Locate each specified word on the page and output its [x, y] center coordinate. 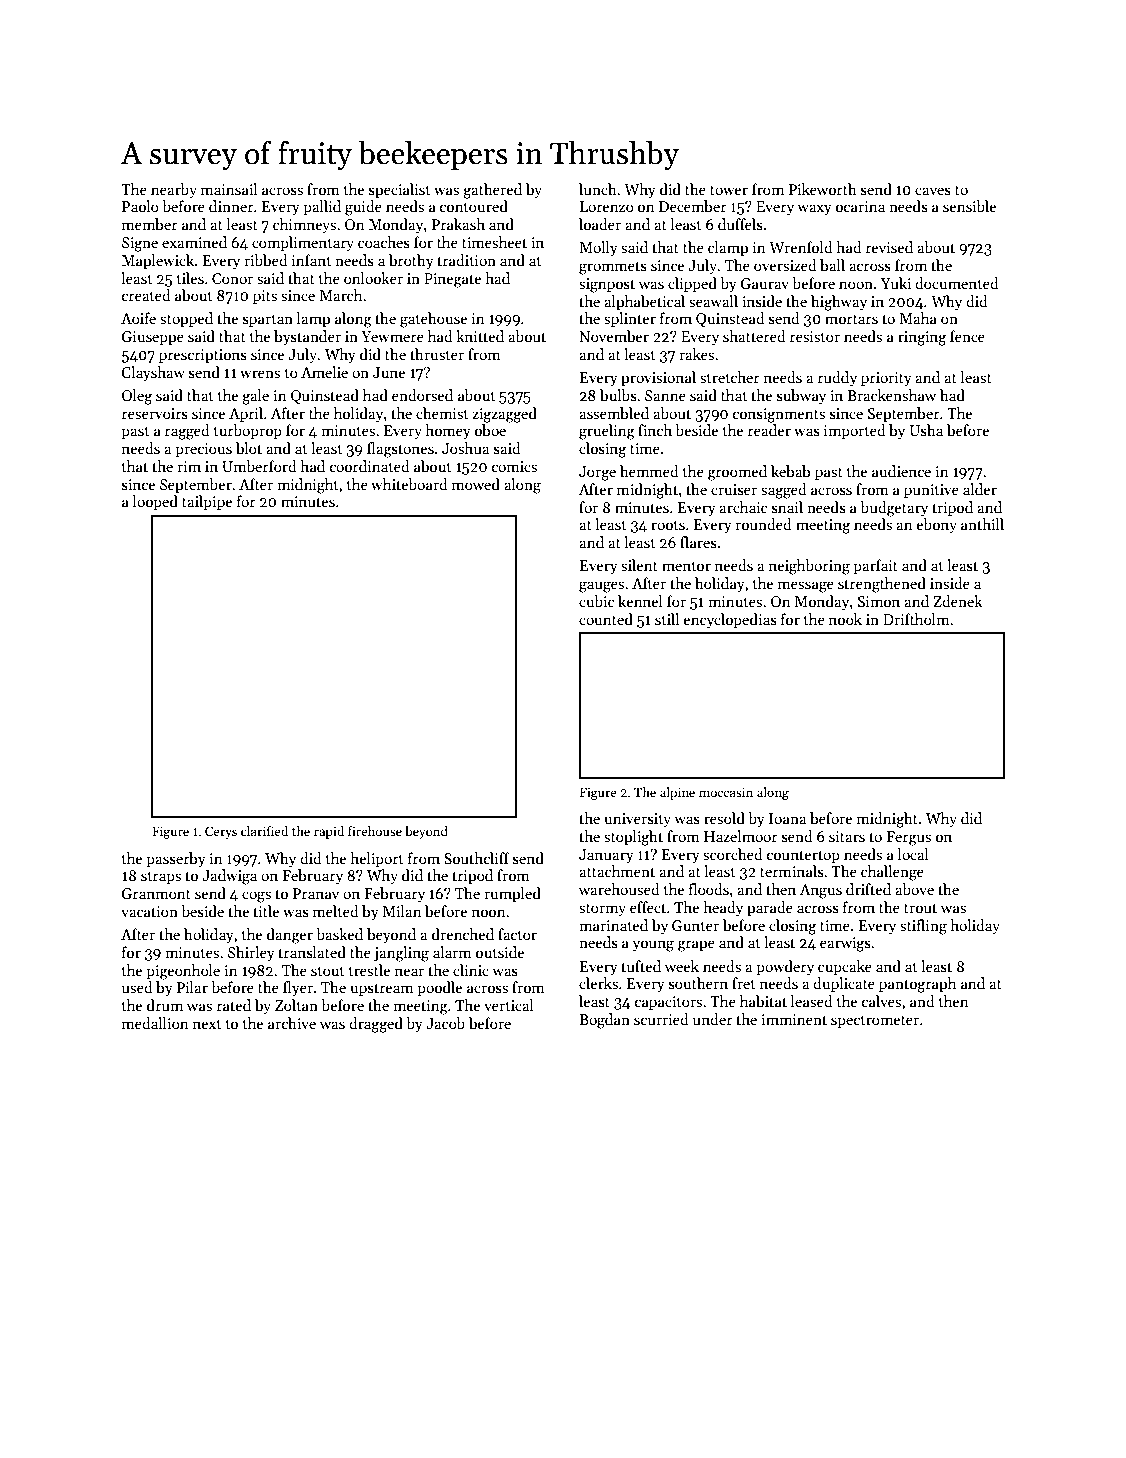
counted [606, 619]
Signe [140, 244]
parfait [875, 566]
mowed [476, 484]
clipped [692, 284]
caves [933, 191]
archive [292, 1023]
